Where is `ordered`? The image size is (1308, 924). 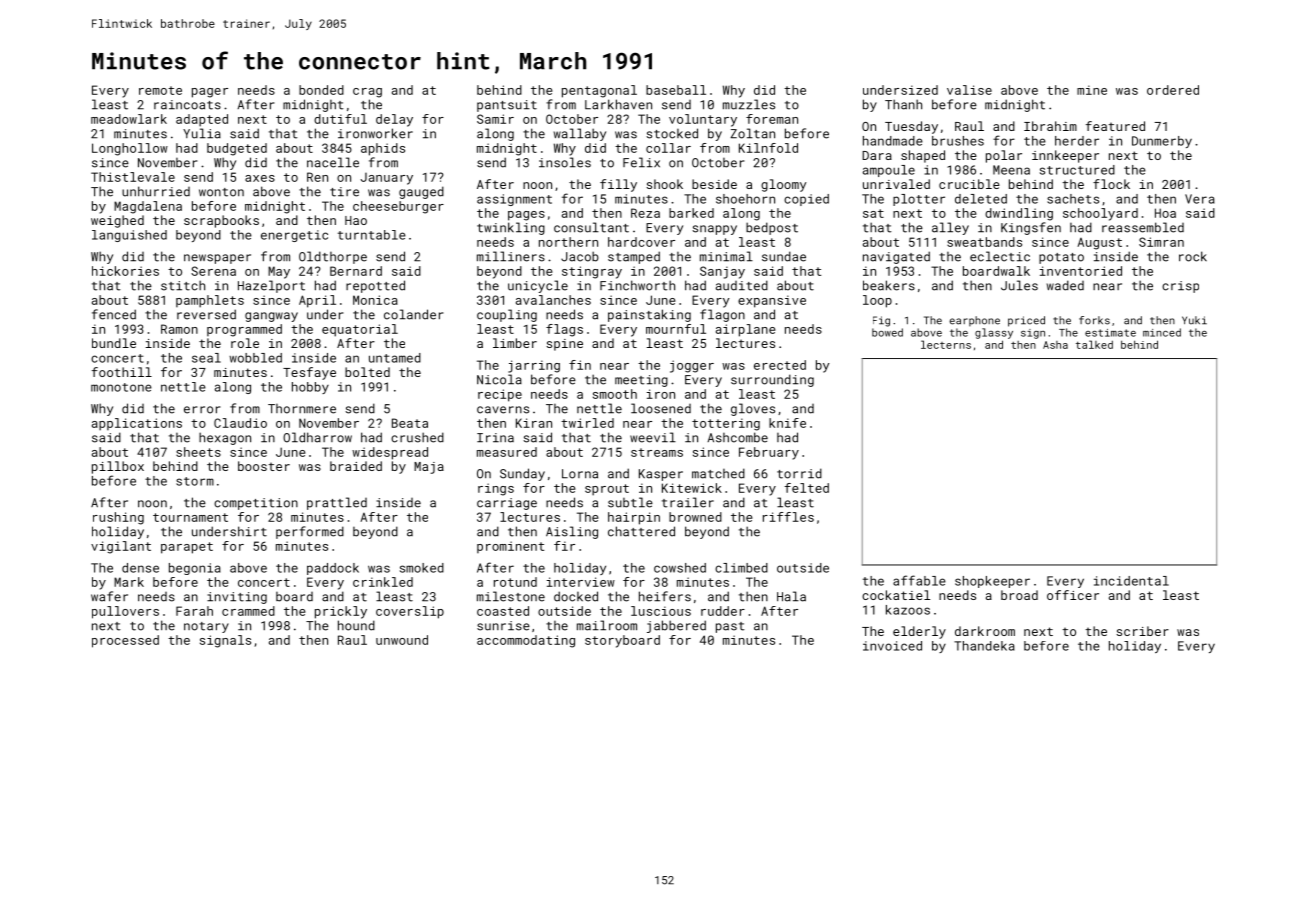
ordered is located at coordinates (1173, 90).
